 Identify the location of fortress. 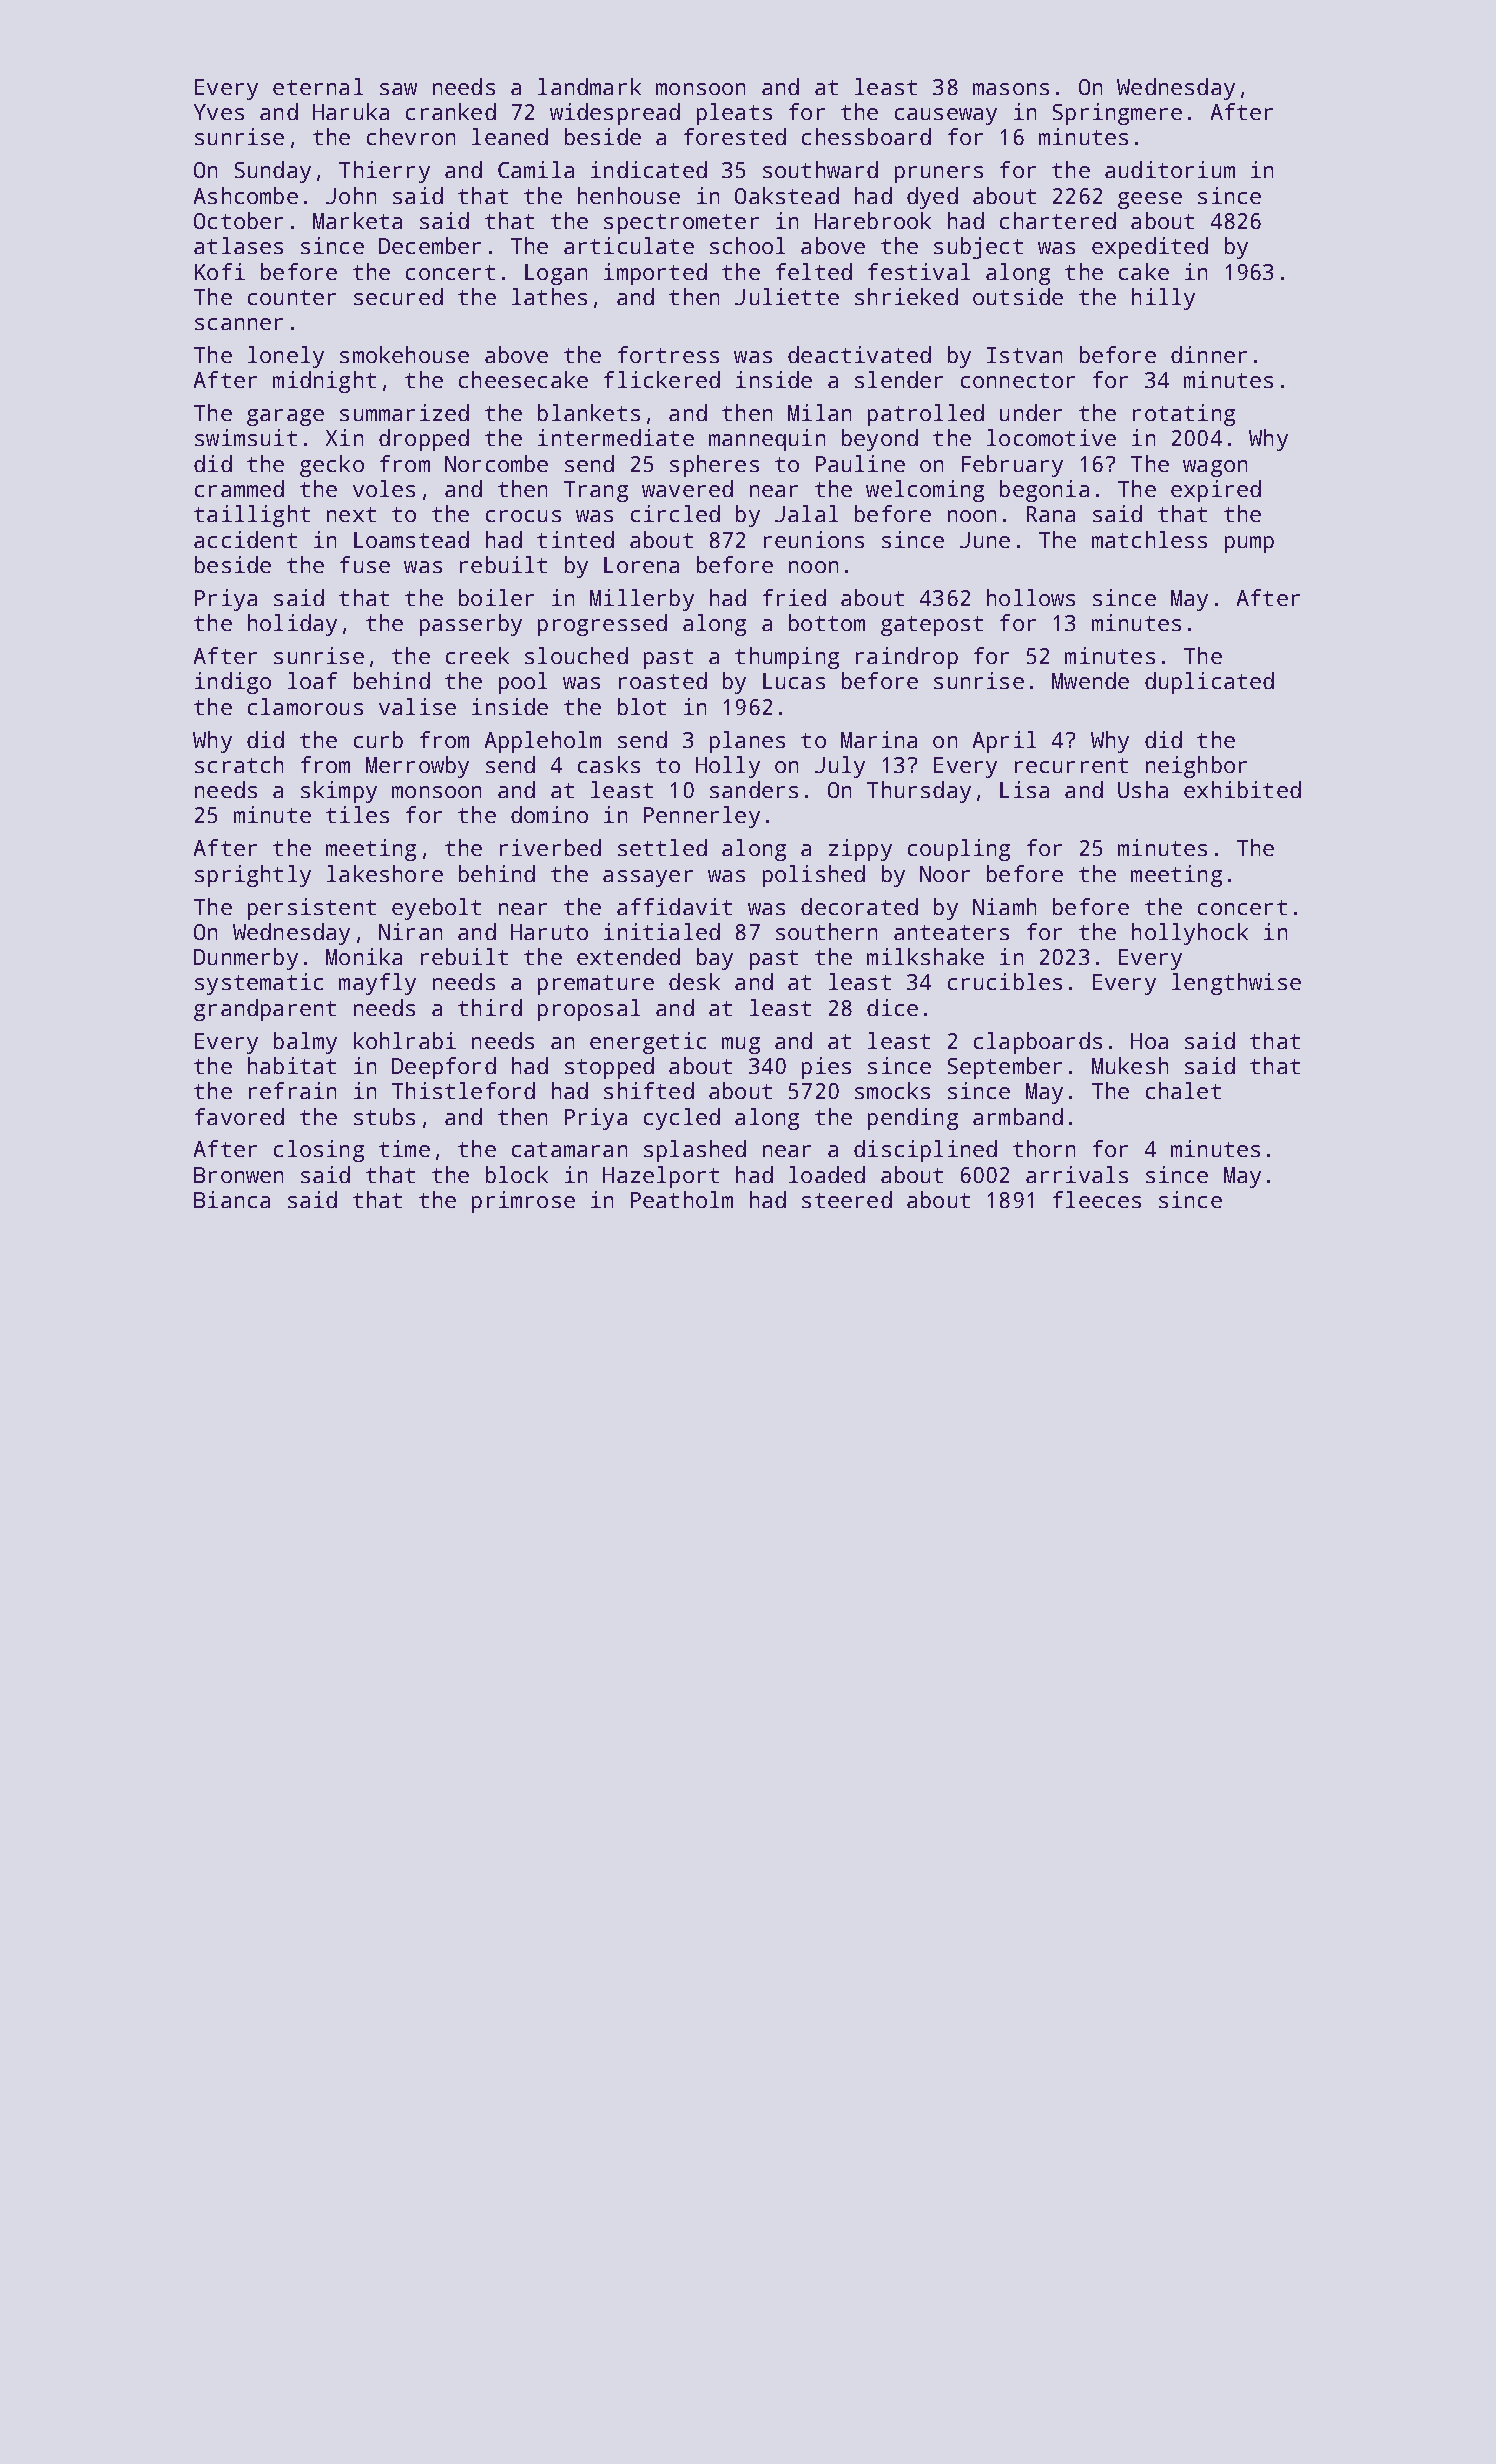
(668, 354).
